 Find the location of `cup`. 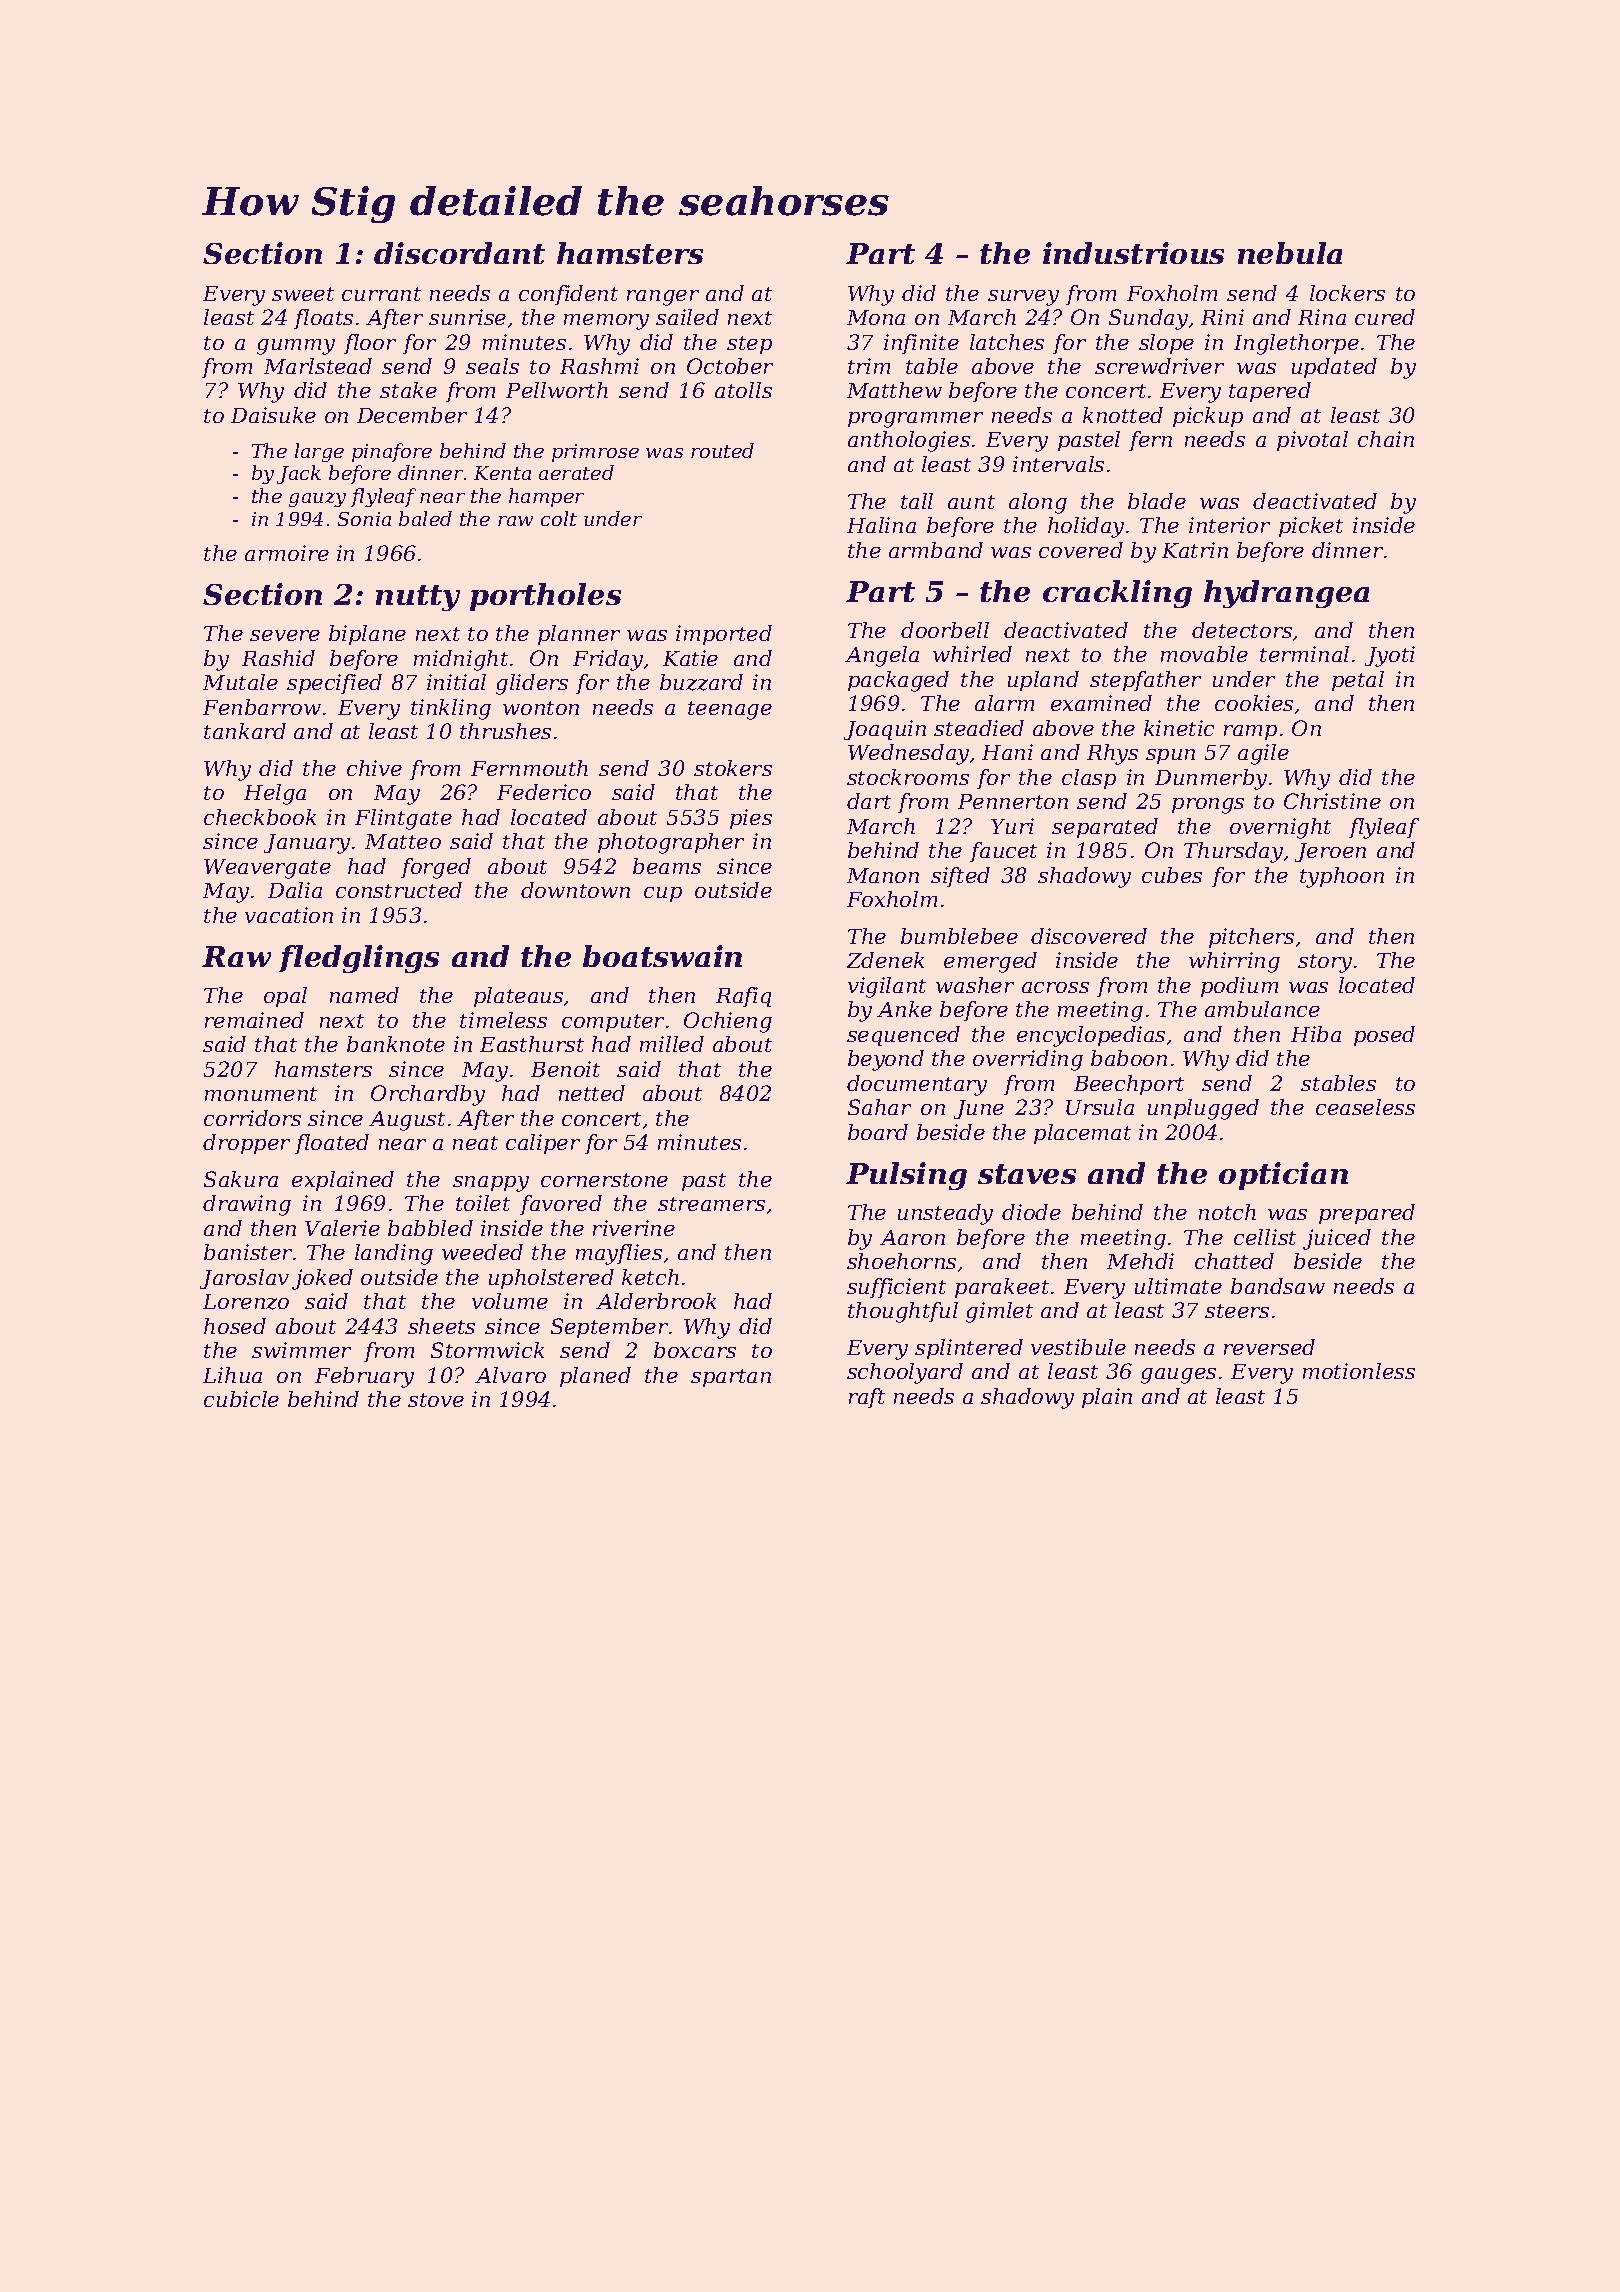

cup is located at coordinates (663, 894).
